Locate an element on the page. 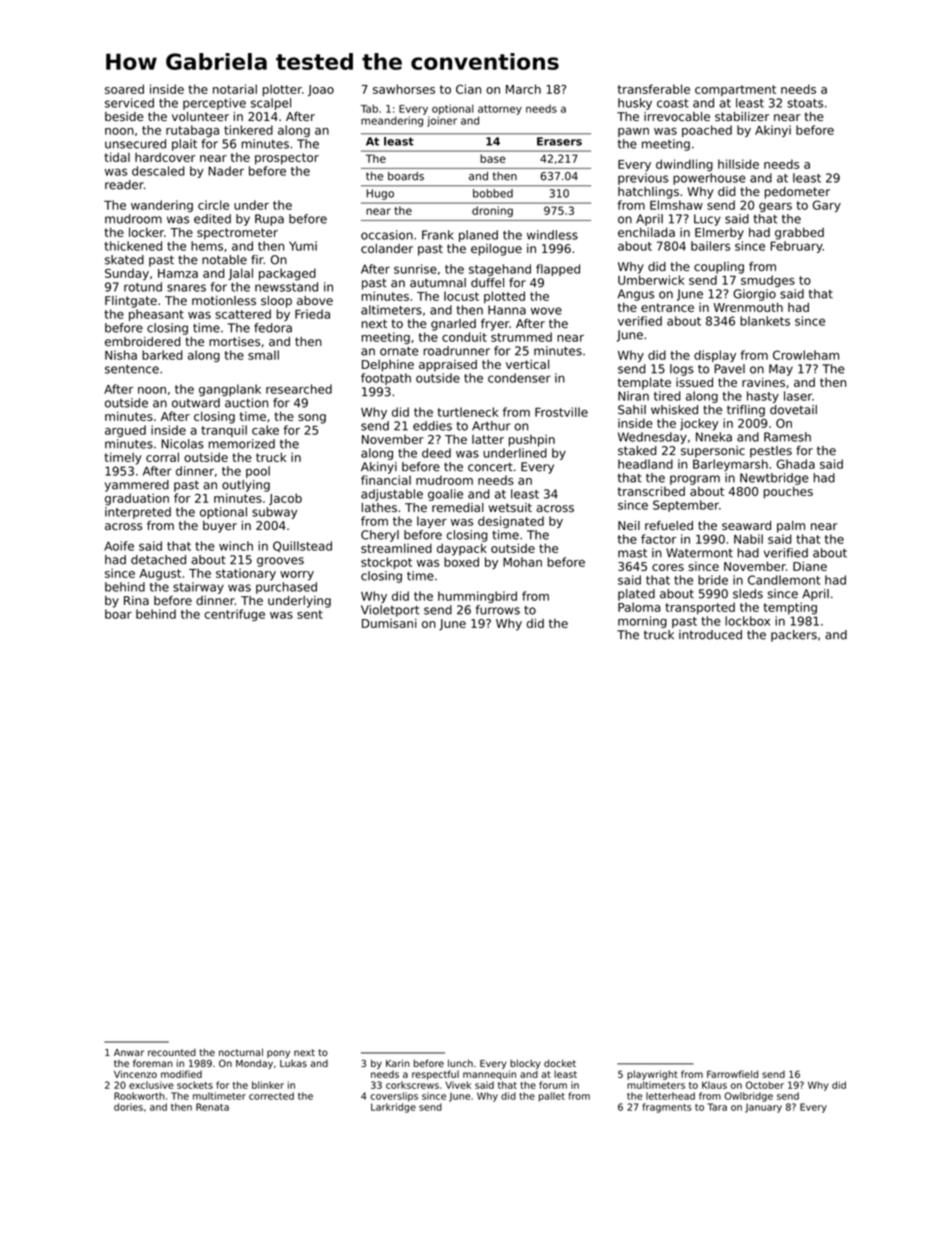  lunch is located at coordinates (460, 1063).
